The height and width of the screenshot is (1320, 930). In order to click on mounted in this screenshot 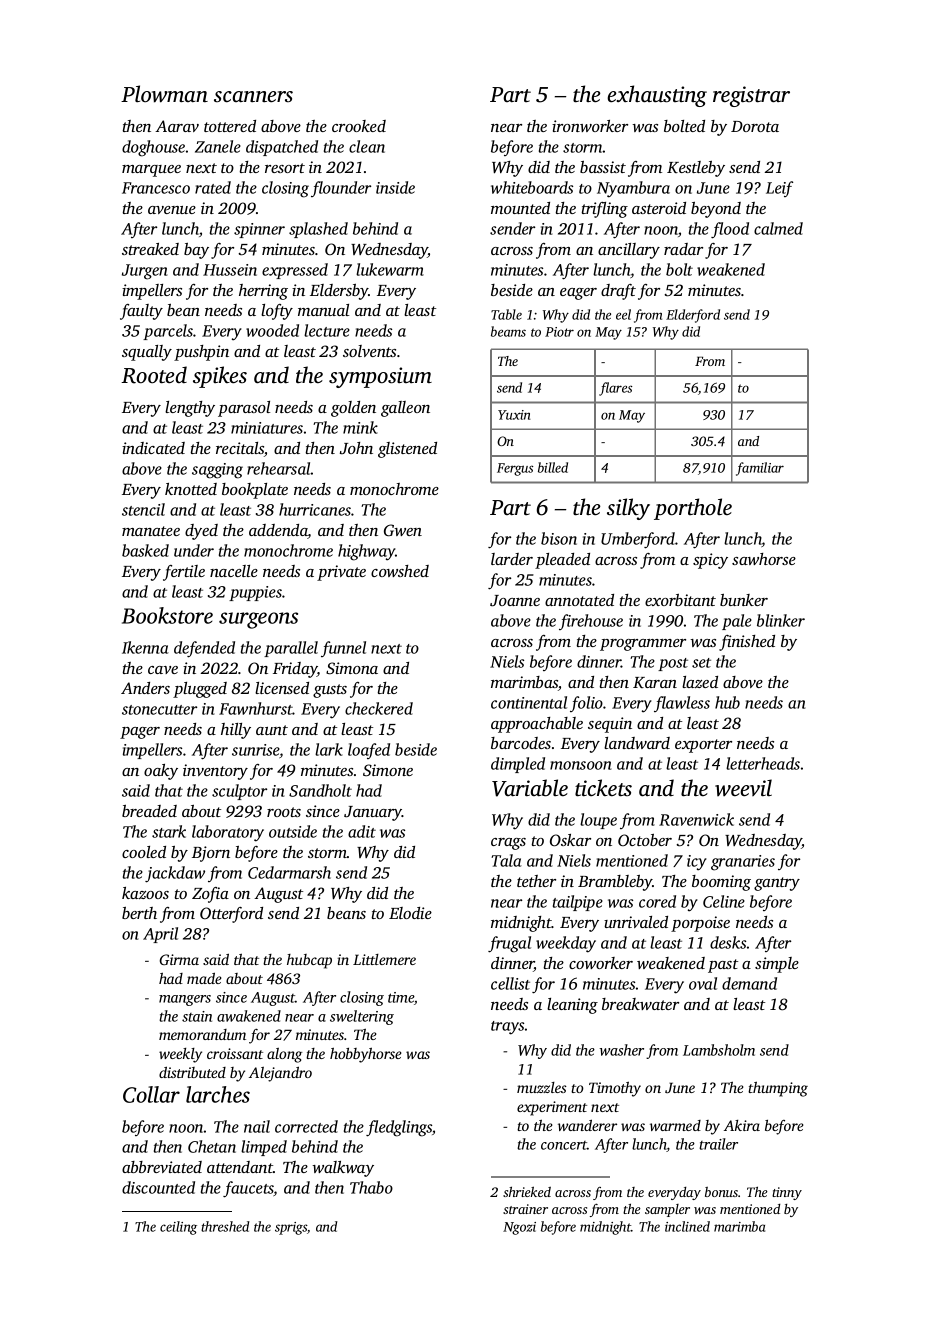, I will do `click(520, 208)`.
